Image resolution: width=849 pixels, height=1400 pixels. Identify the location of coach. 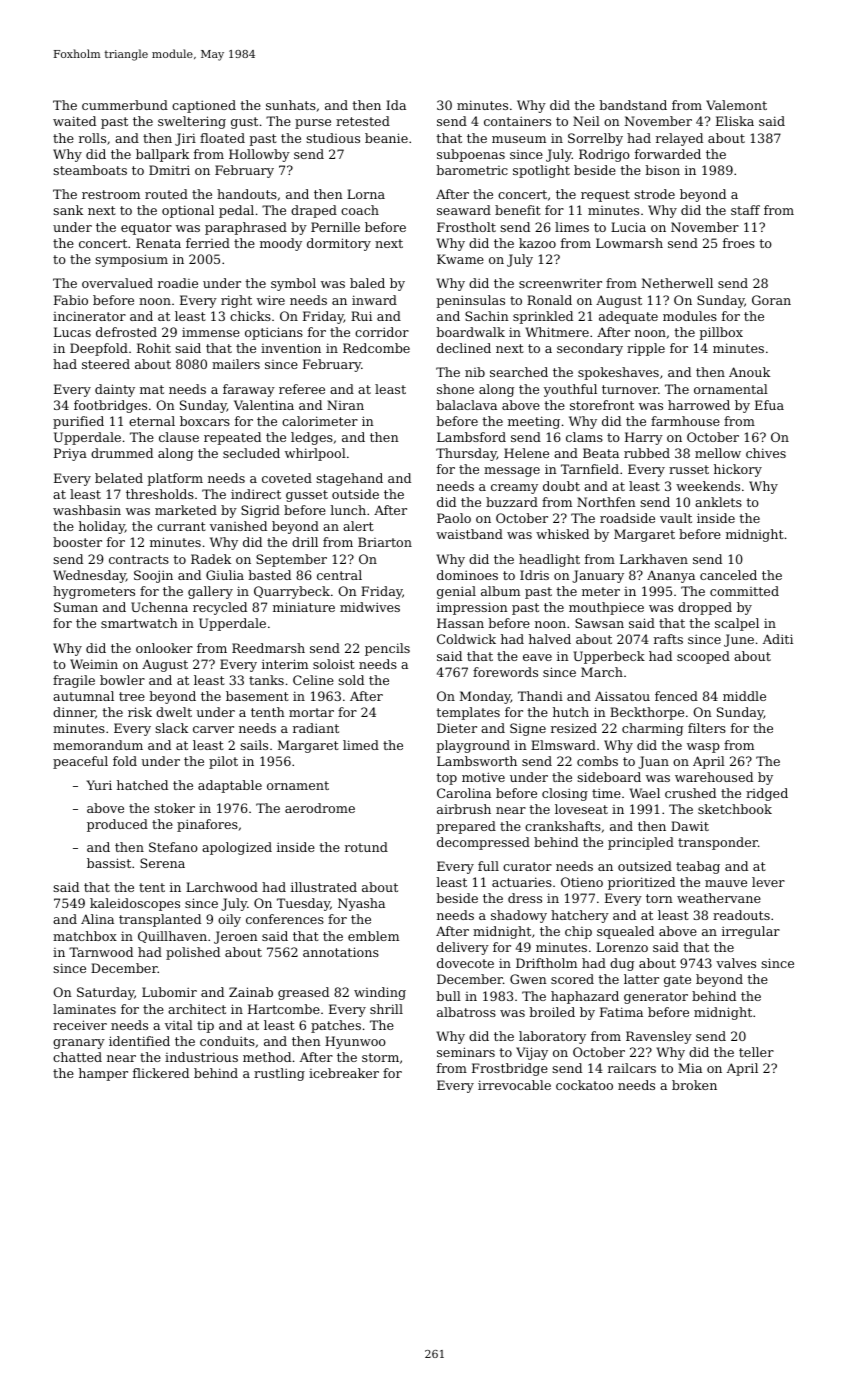
(360, 210).
